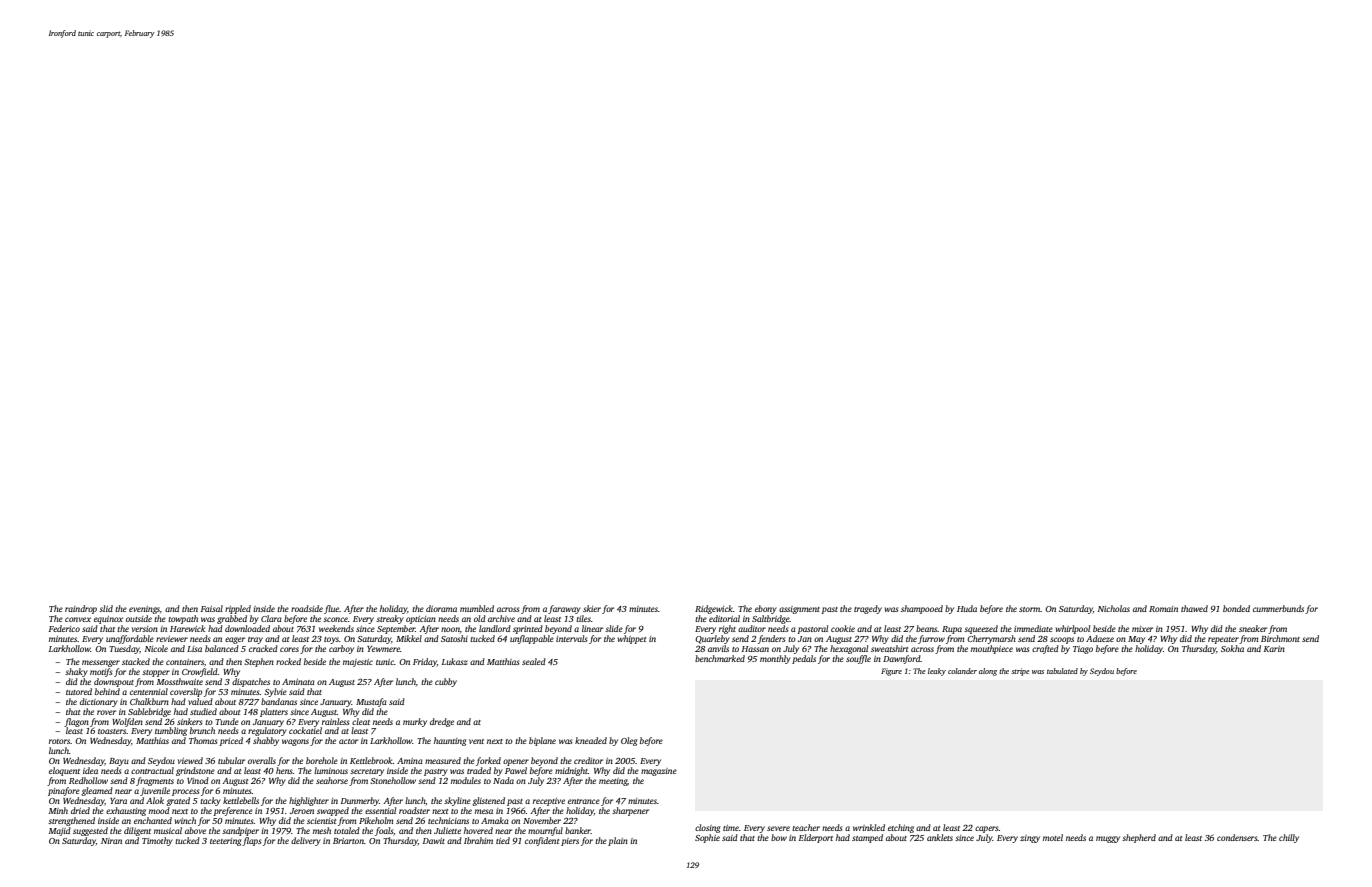 Image resolution: width=1372 pixels, height=887 pixels. Describe the element at coordinates (534, 661) in the screenshot. I see `sealed` at that location.
